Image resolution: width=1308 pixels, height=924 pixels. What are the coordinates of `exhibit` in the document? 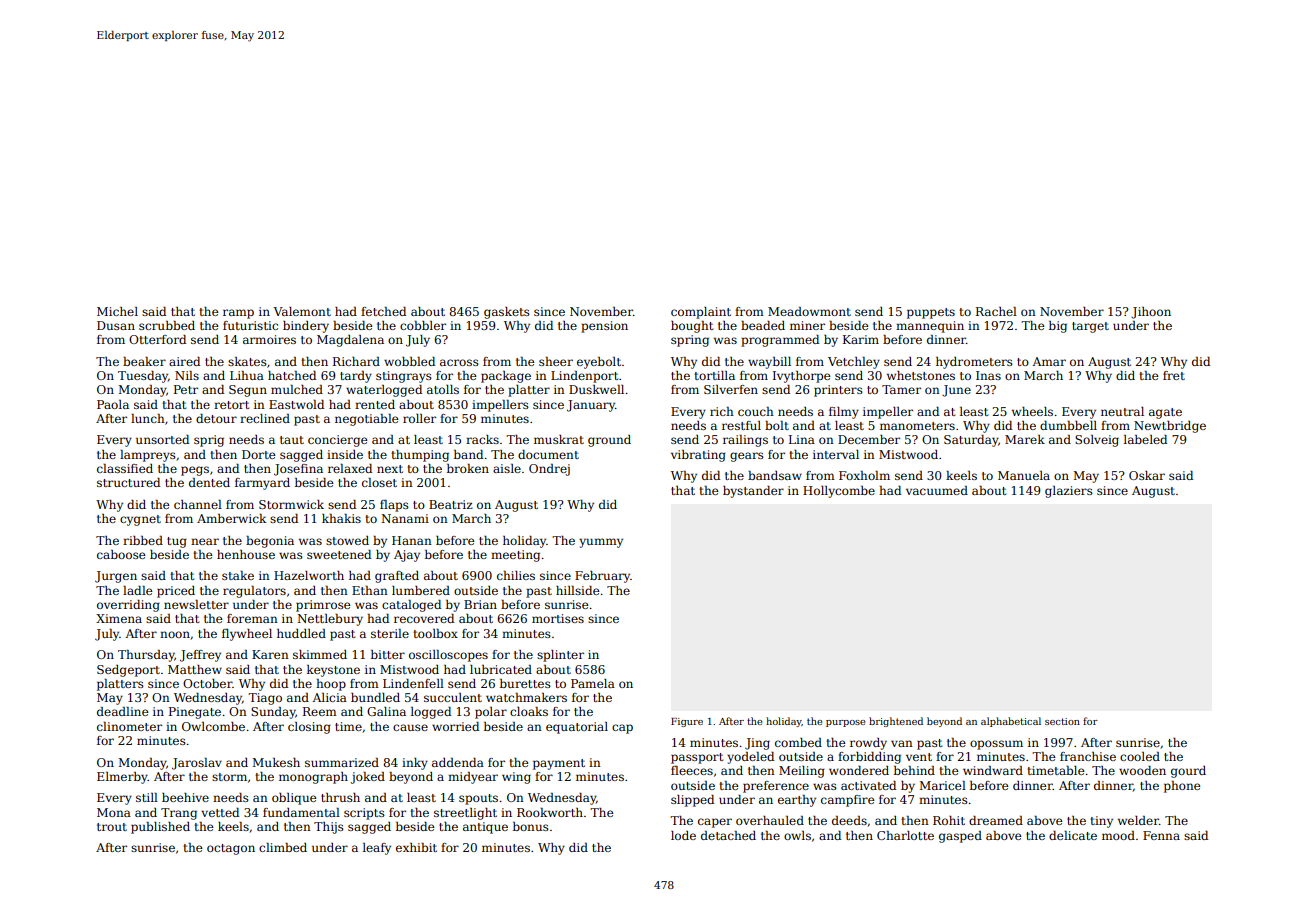 It's located at (416, 847).
